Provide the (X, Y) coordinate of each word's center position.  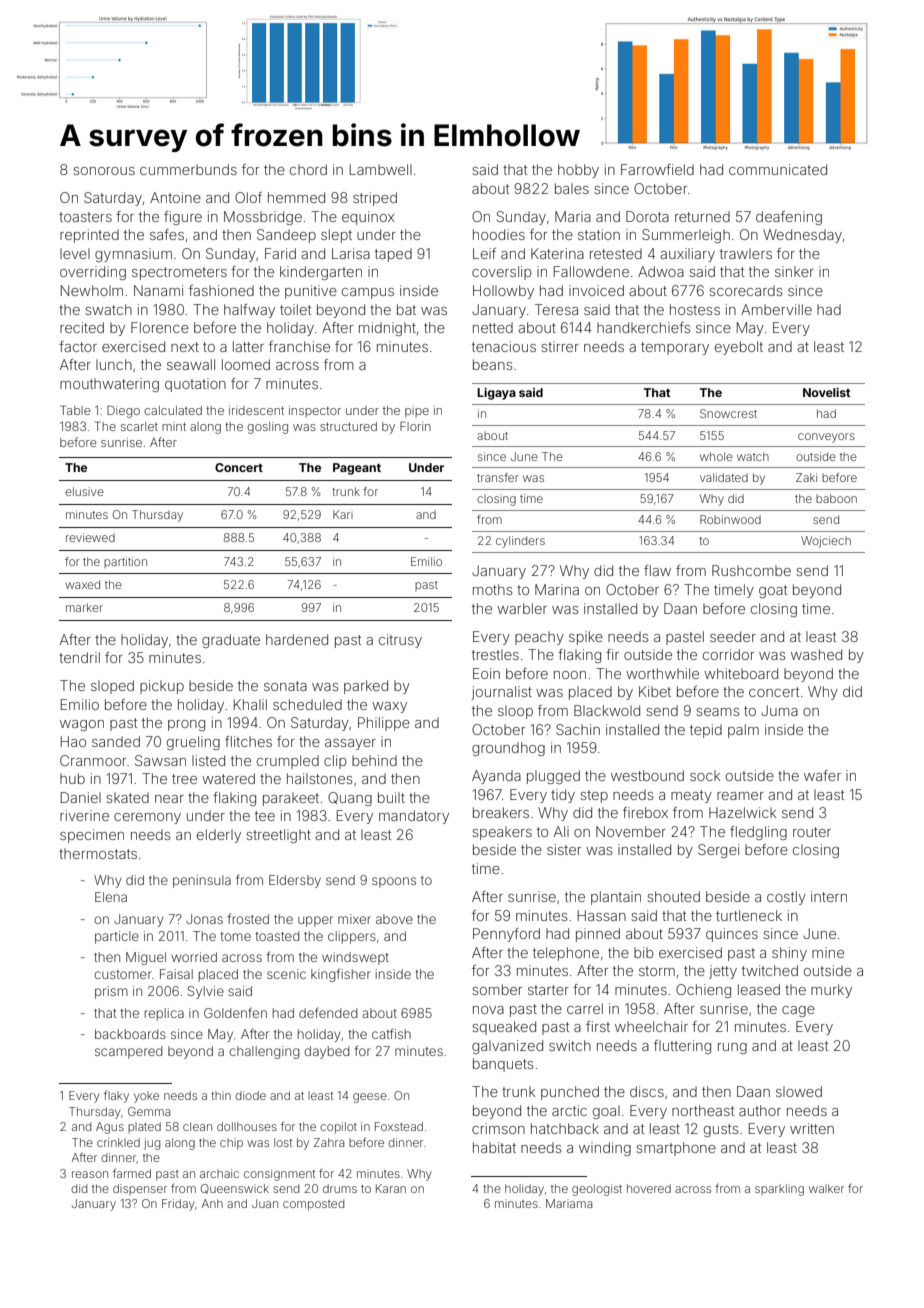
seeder (733, 636)
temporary (675, 348)
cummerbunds (188, 169)
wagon (82, 725)
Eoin (486, 673)
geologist (597, 1190)
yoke (146, 1097)
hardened (297, 639)
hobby (578, 171)
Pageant (357, 469)
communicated (778, 169)
